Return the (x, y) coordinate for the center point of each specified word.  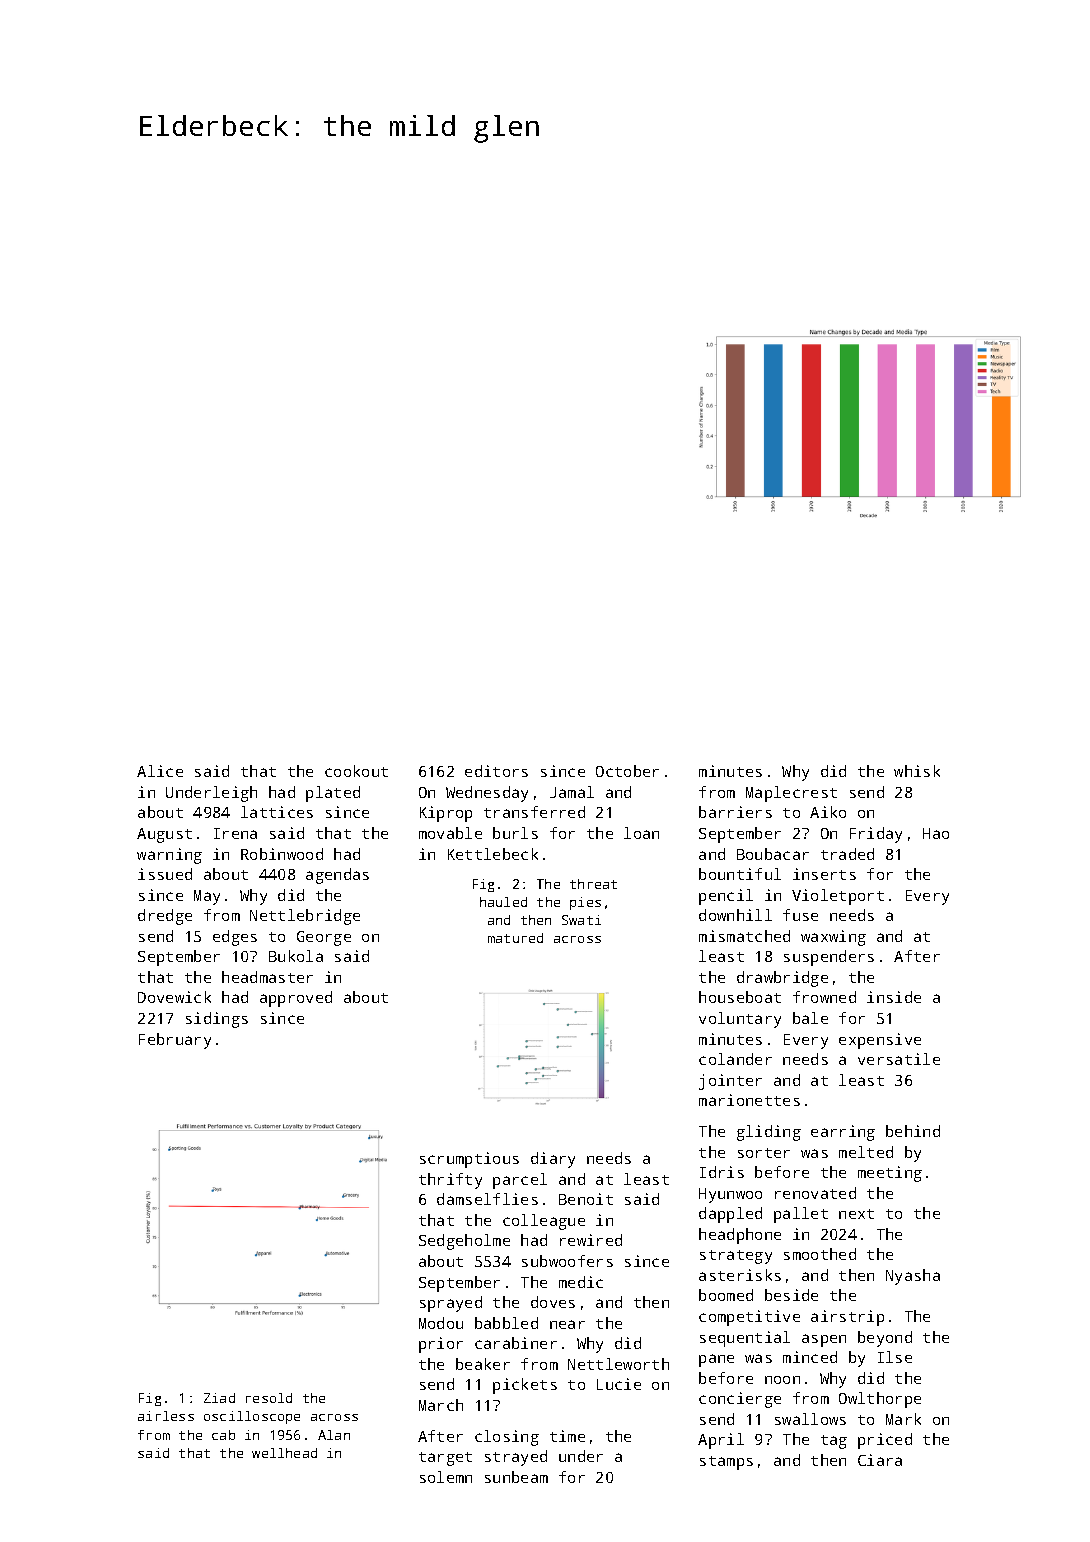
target (445, 1459)
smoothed (820, 1254)
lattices (277, 812)
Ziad (219, 1398)
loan (641, 833)
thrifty (450, 1181)
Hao (936, 833)
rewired (591, 1240)
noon (782, 1380)
